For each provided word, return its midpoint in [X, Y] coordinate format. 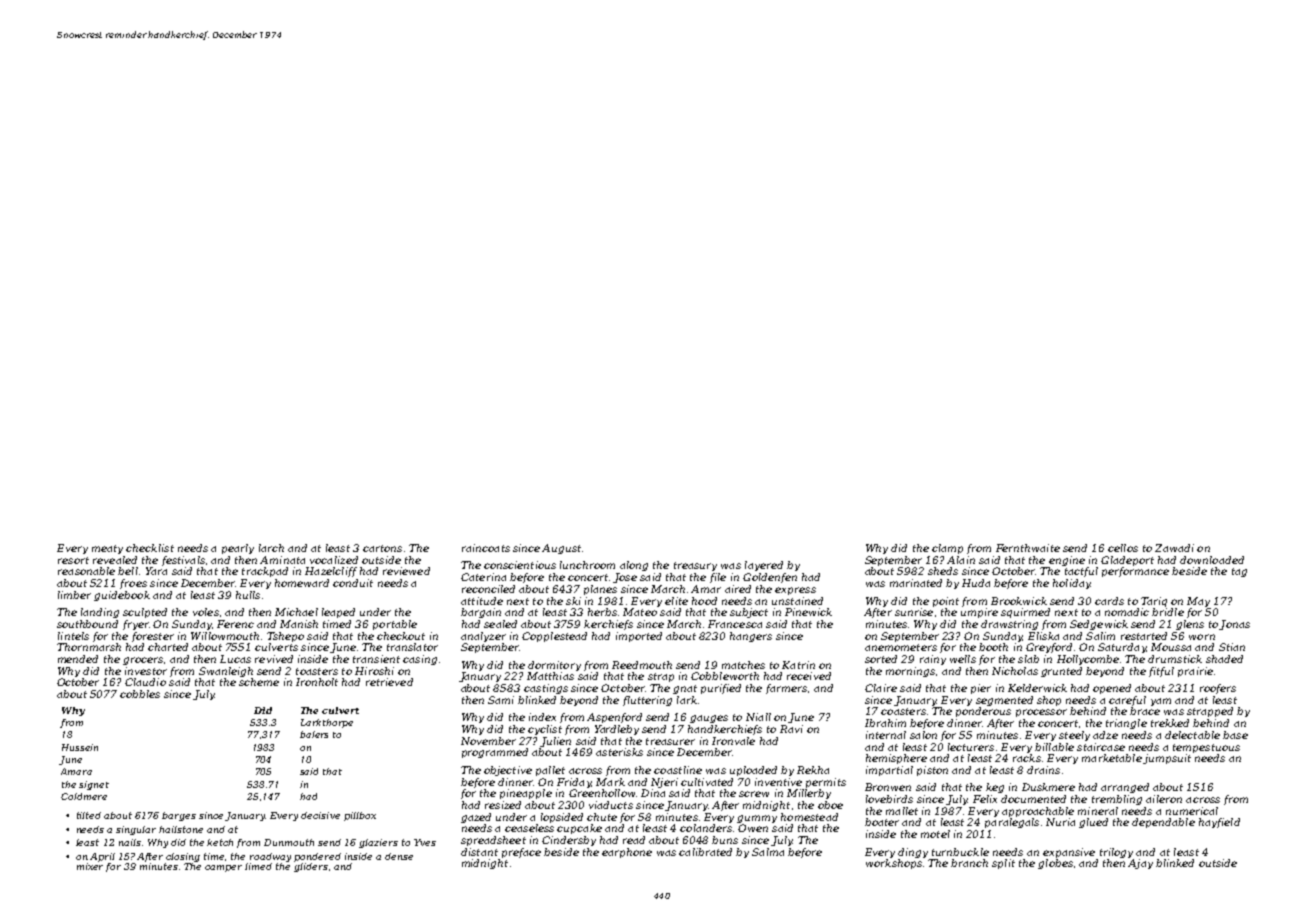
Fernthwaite [1028, 548]
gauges [709, 719]
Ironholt [317, 682]
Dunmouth [289, 842]
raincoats [486, 548]
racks [1027, 758]
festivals [183, 561]
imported [639, 637]
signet [94, 785]
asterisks [619, 752]
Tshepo [285, 637]
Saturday [1122, 648]
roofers [1218, 689]
